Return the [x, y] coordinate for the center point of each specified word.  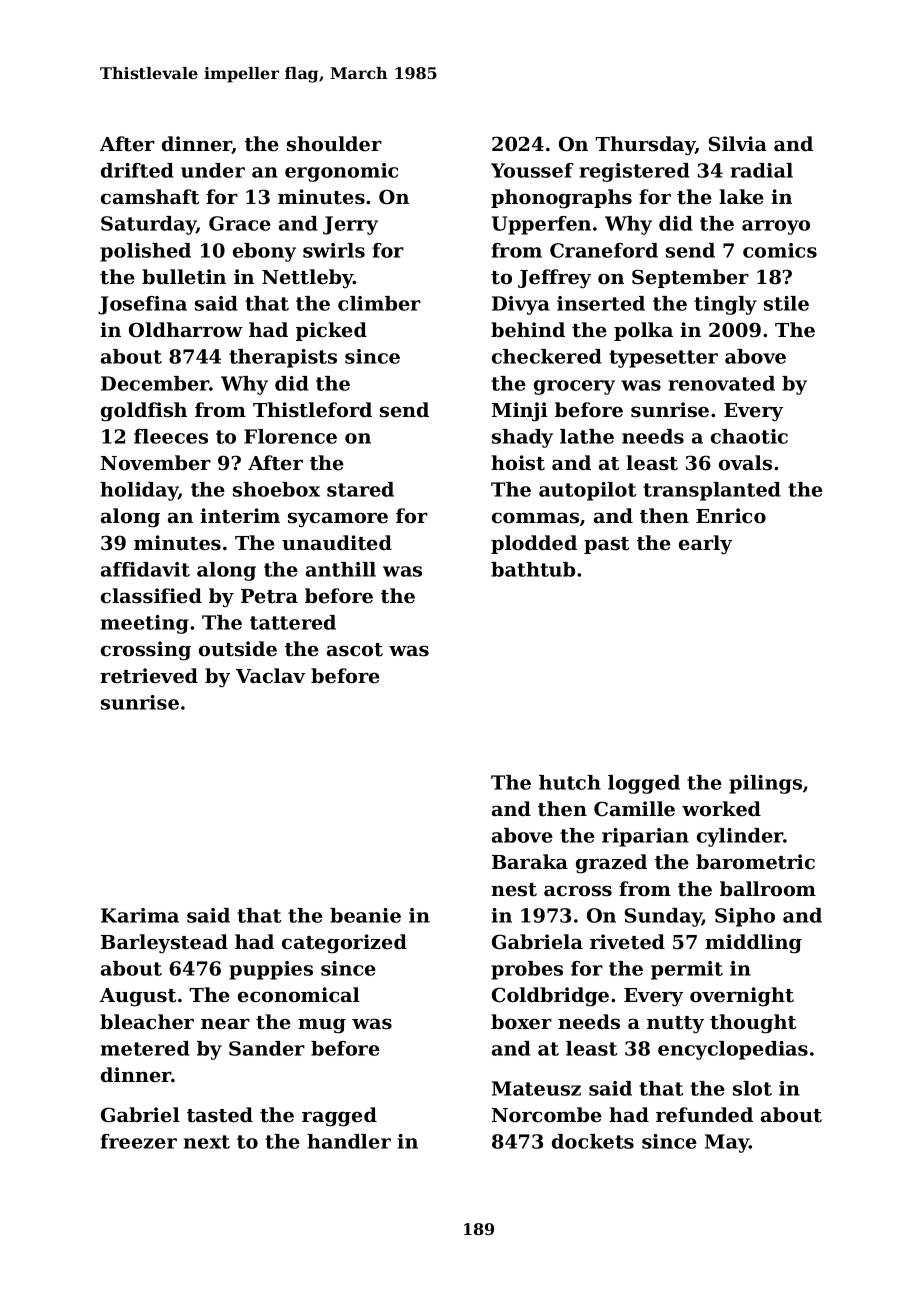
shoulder [334, 144]
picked [331, 331]
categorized [344, 944]
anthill [341, 569]
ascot [355, 650]
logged [644, 784]
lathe [587, 436]
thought [753, 1024]
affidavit [145, 569]
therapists [283, 358]
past [606, 545]
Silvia [738, 144]
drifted [137, 170]
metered [145, 1048]
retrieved [149, 676]
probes [527, 970]
